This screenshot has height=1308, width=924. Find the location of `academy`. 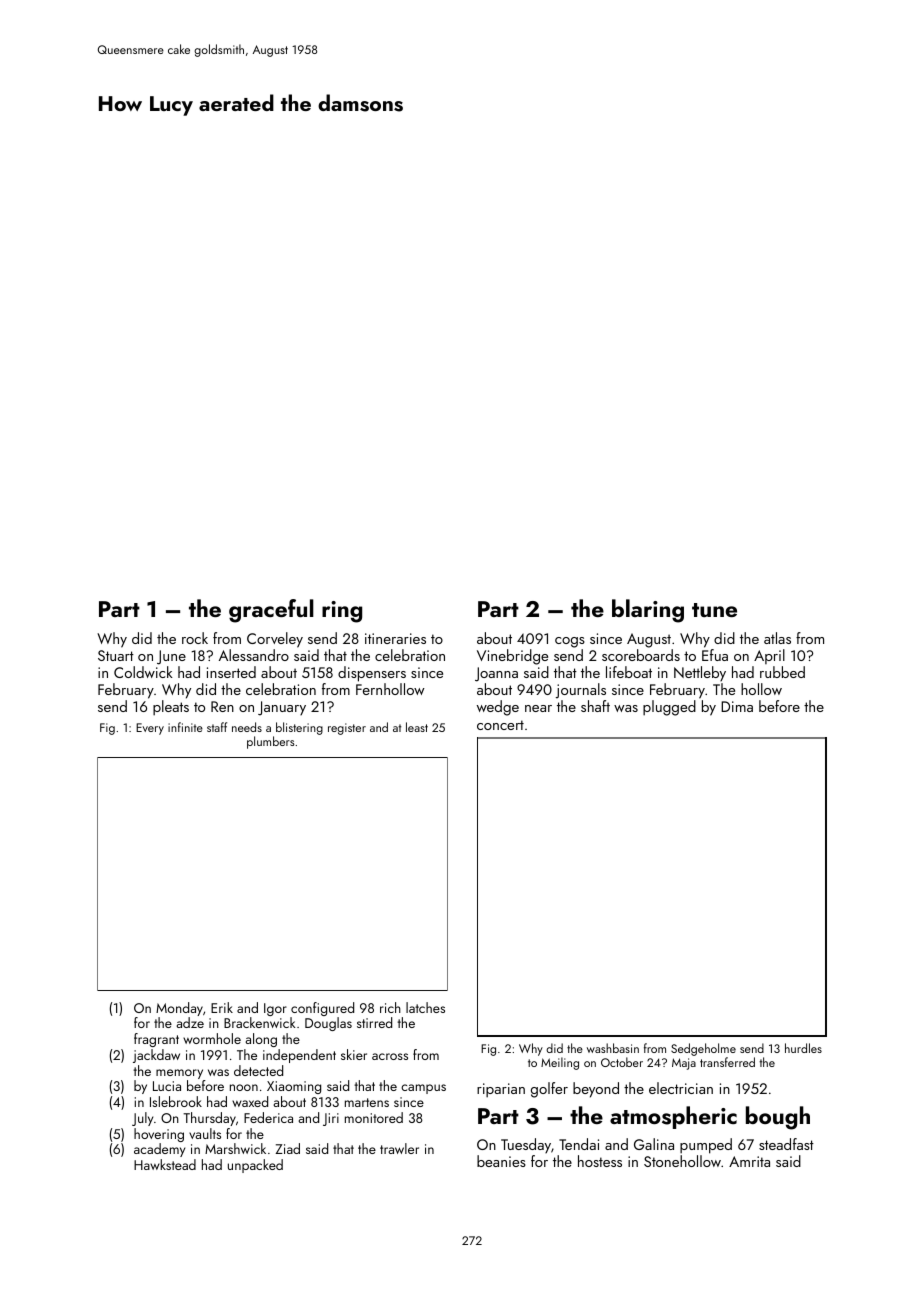

academy is located at coordinates (159, 1150).
